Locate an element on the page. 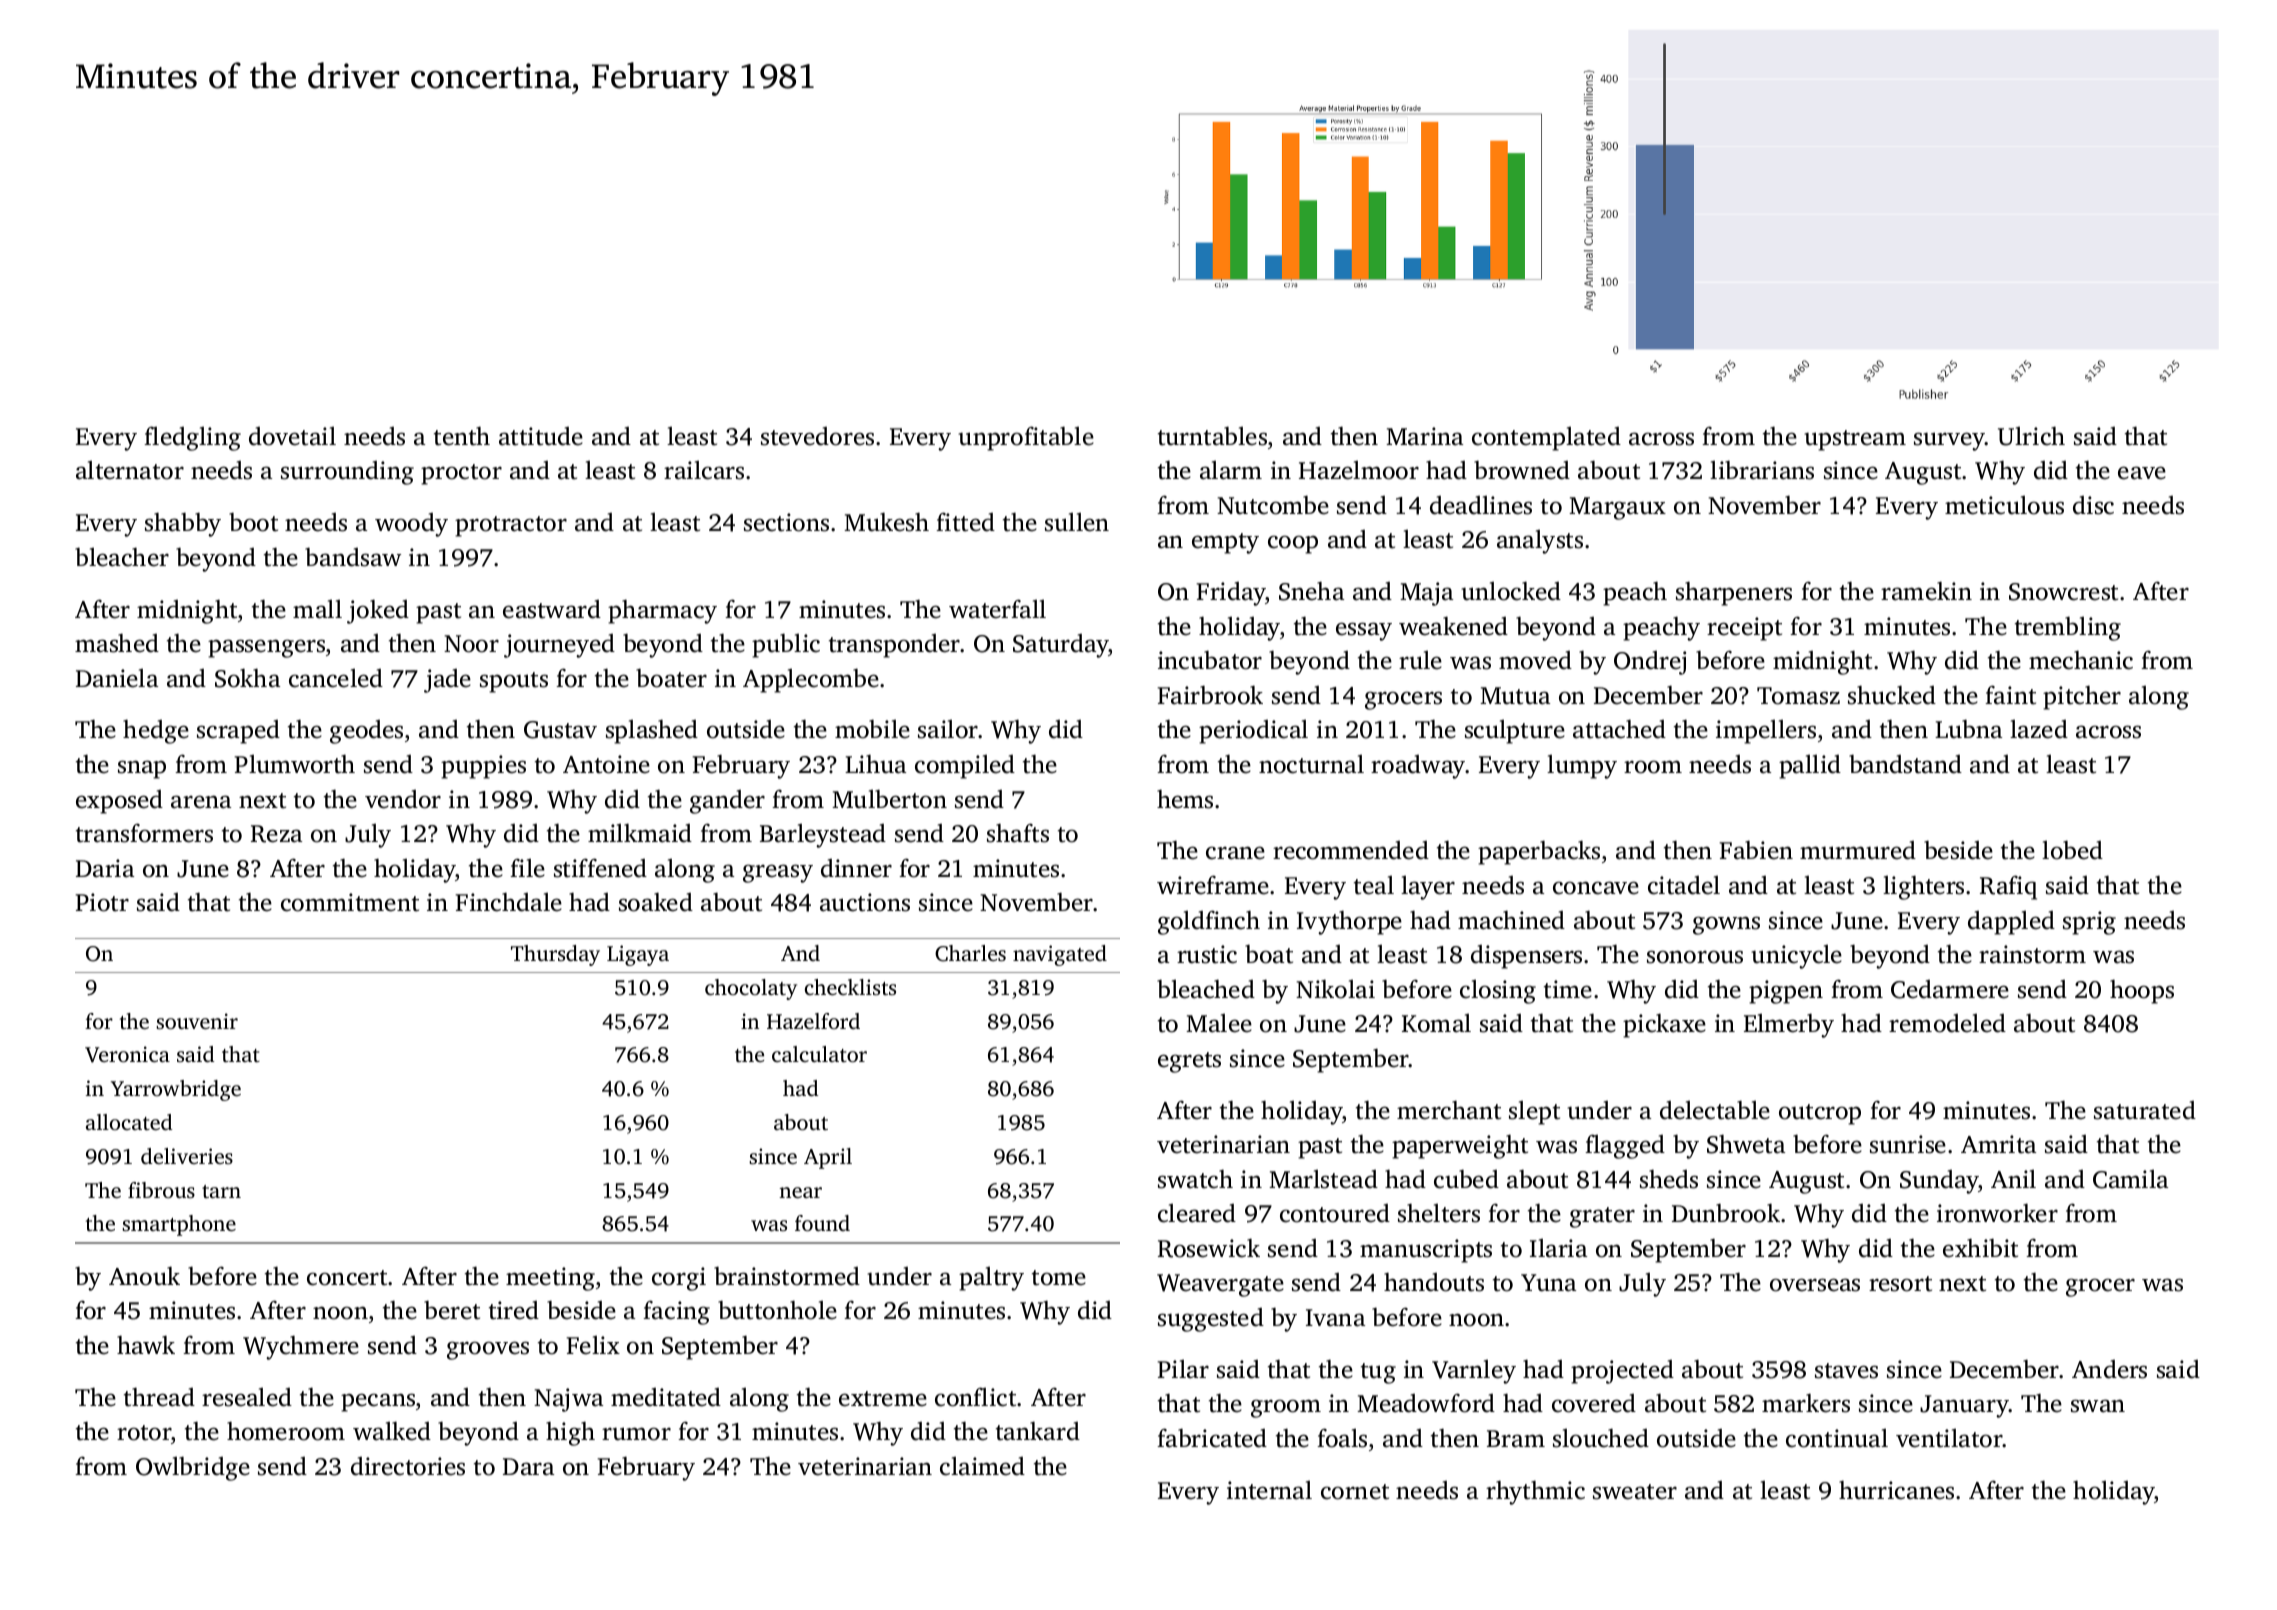 The image size is (2277, 1610). roadway is located at coordinates (1418, 767).
